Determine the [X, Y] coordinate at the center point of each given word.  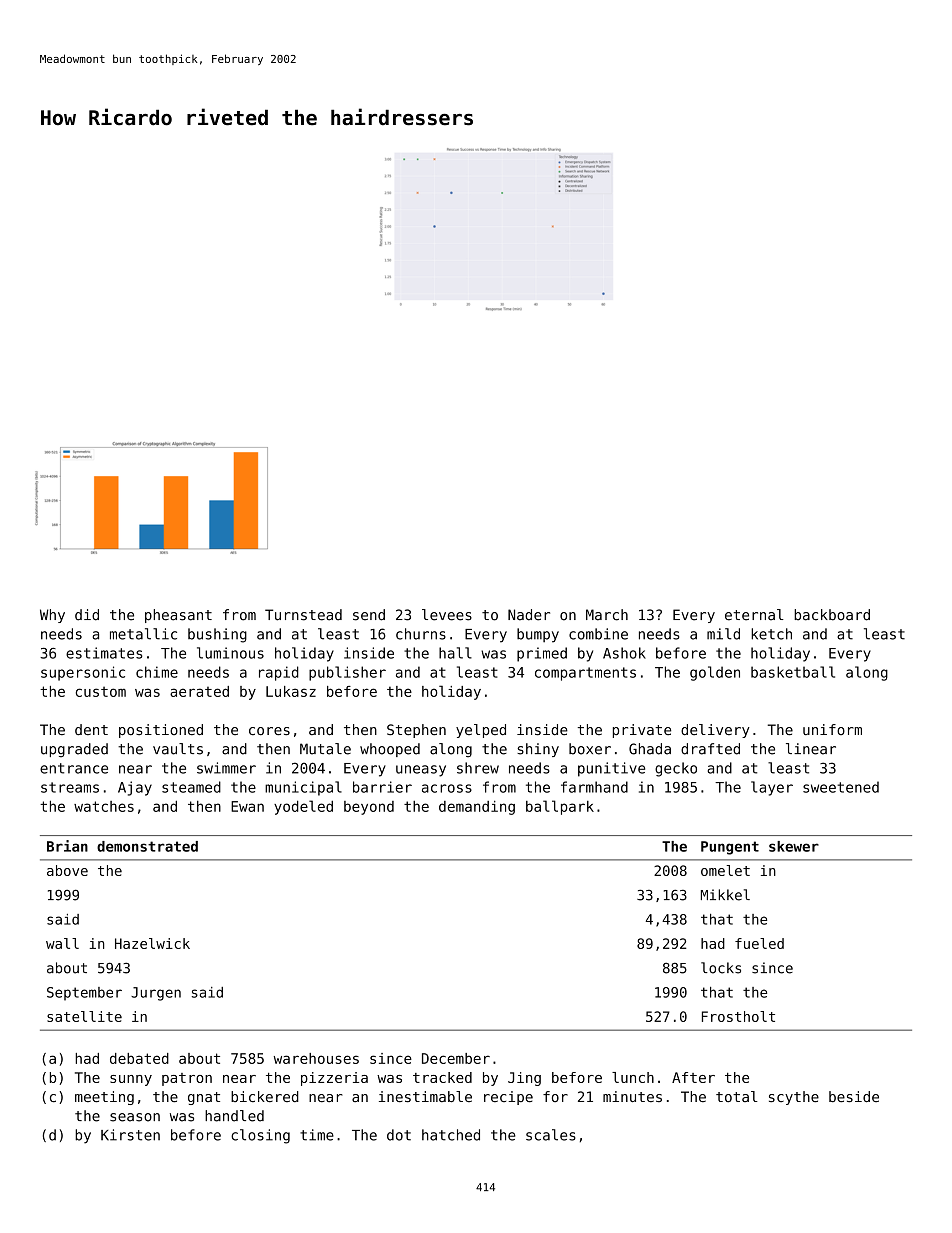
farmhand [594, 787]
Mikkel [725, 895]
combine [598, 634]
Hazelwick [152, 943]
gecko [676, 769]
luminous [230, 653]
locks [721, 968]
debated [139, 1058]
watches [104, 806]
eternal [754, 615]
